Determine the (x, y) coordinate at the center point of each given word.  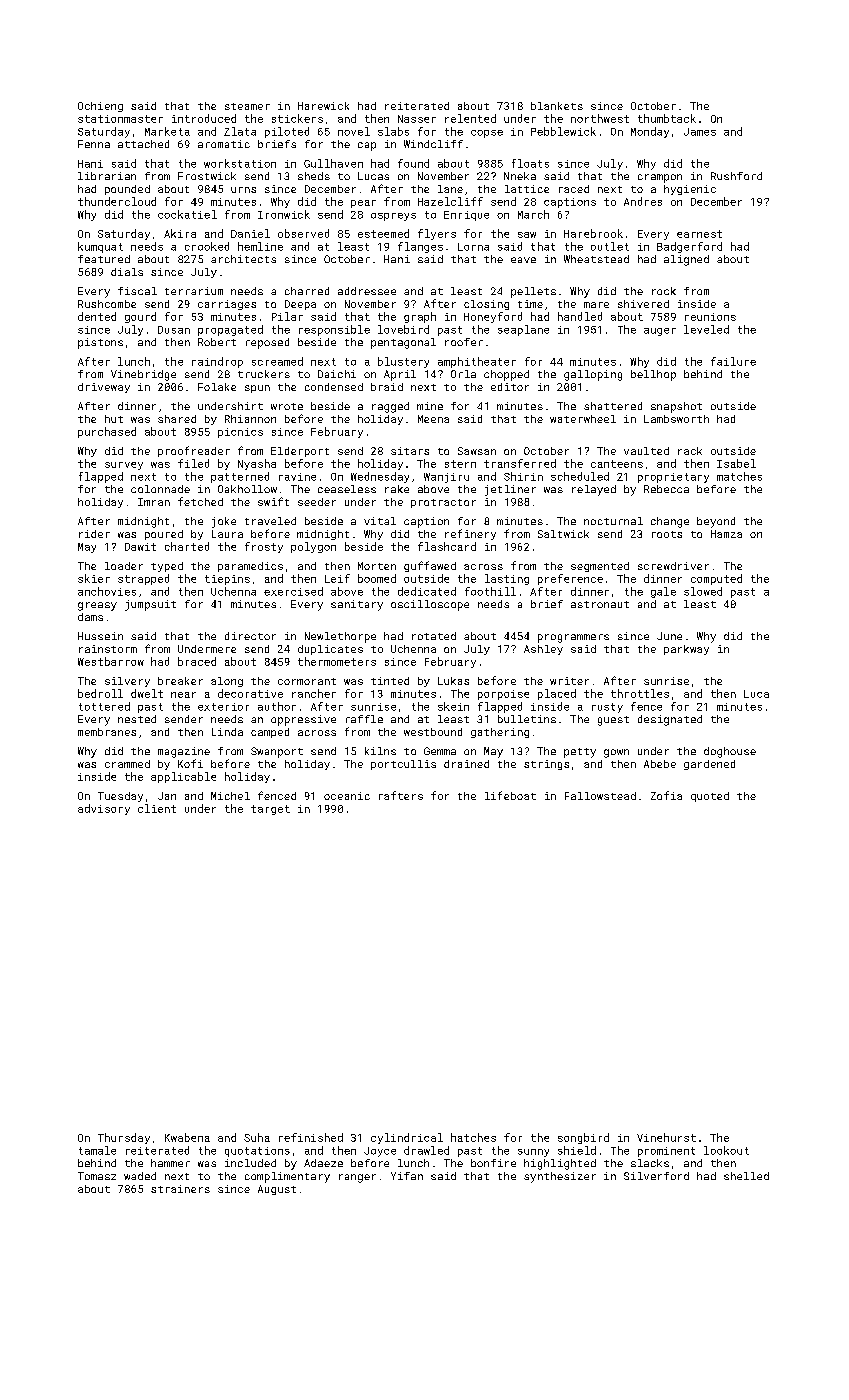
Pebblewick (563, 131)
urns (243, 190)
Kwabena (187, 1137)
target (270, 810)
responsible (334, 330)
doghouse (730, 752)
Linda (227, 732)
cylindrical (407, 1138)
